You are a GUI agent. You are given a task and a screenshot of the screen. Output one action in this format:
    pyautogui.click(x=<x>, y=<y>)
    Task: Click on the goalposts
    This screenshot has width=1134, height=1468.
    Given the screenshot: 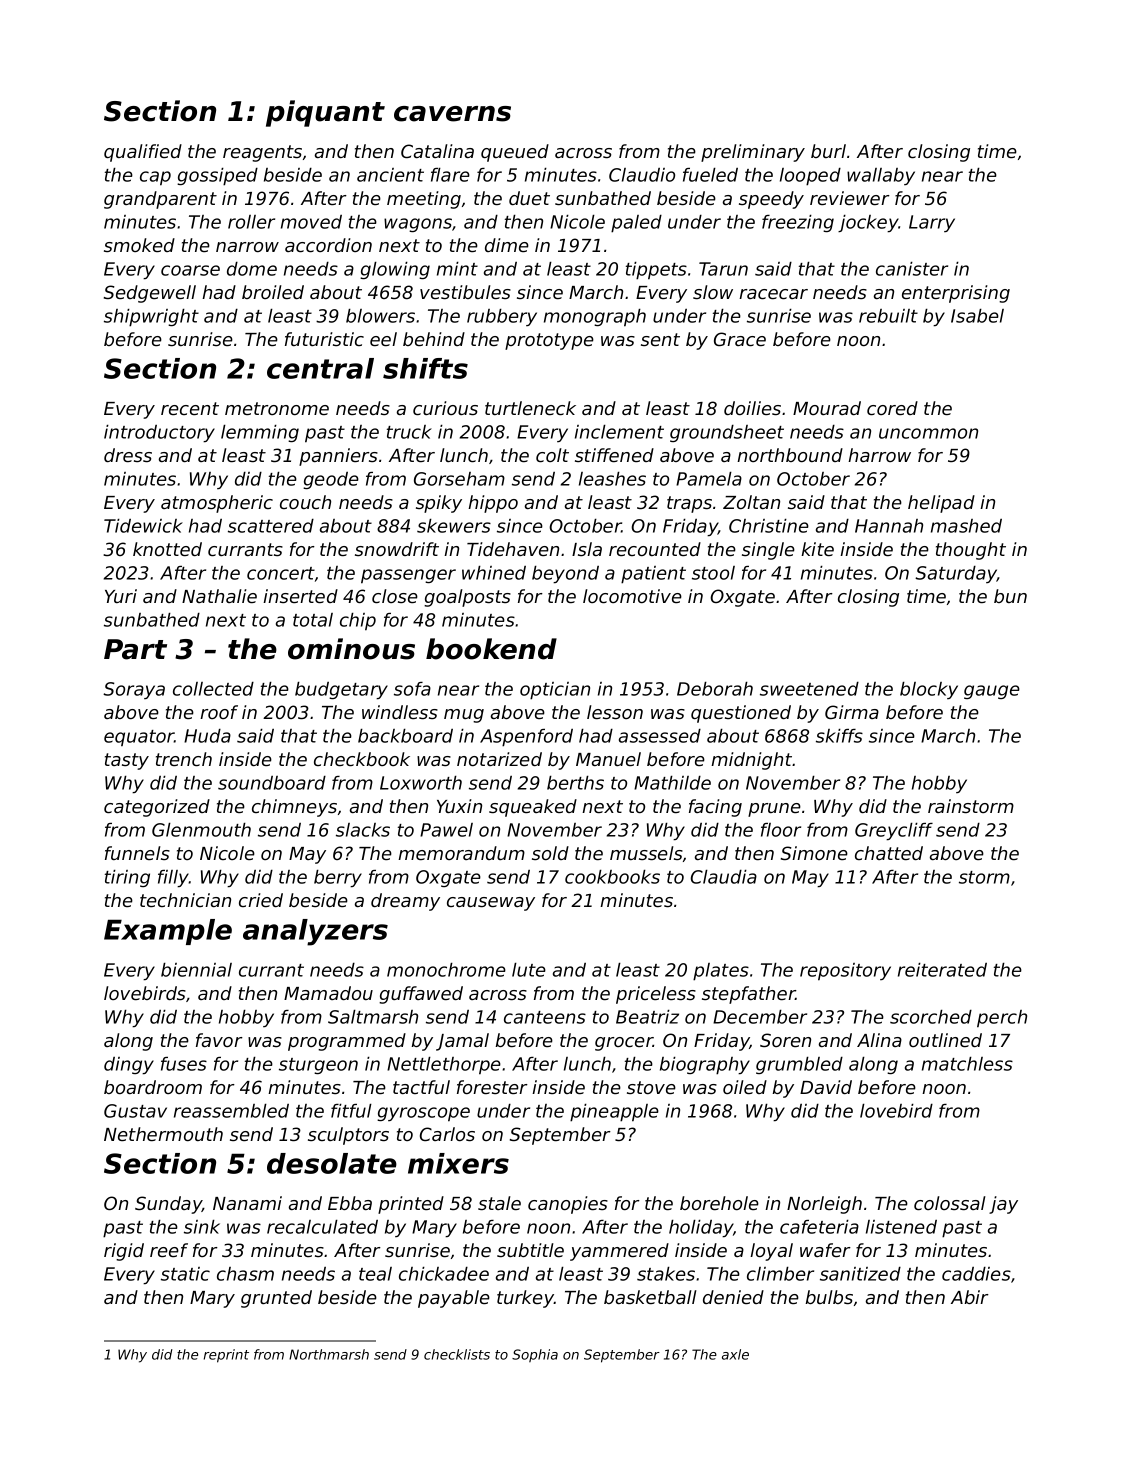 What is the action you would take?
    pyautogui.click(x=467, y=598)
